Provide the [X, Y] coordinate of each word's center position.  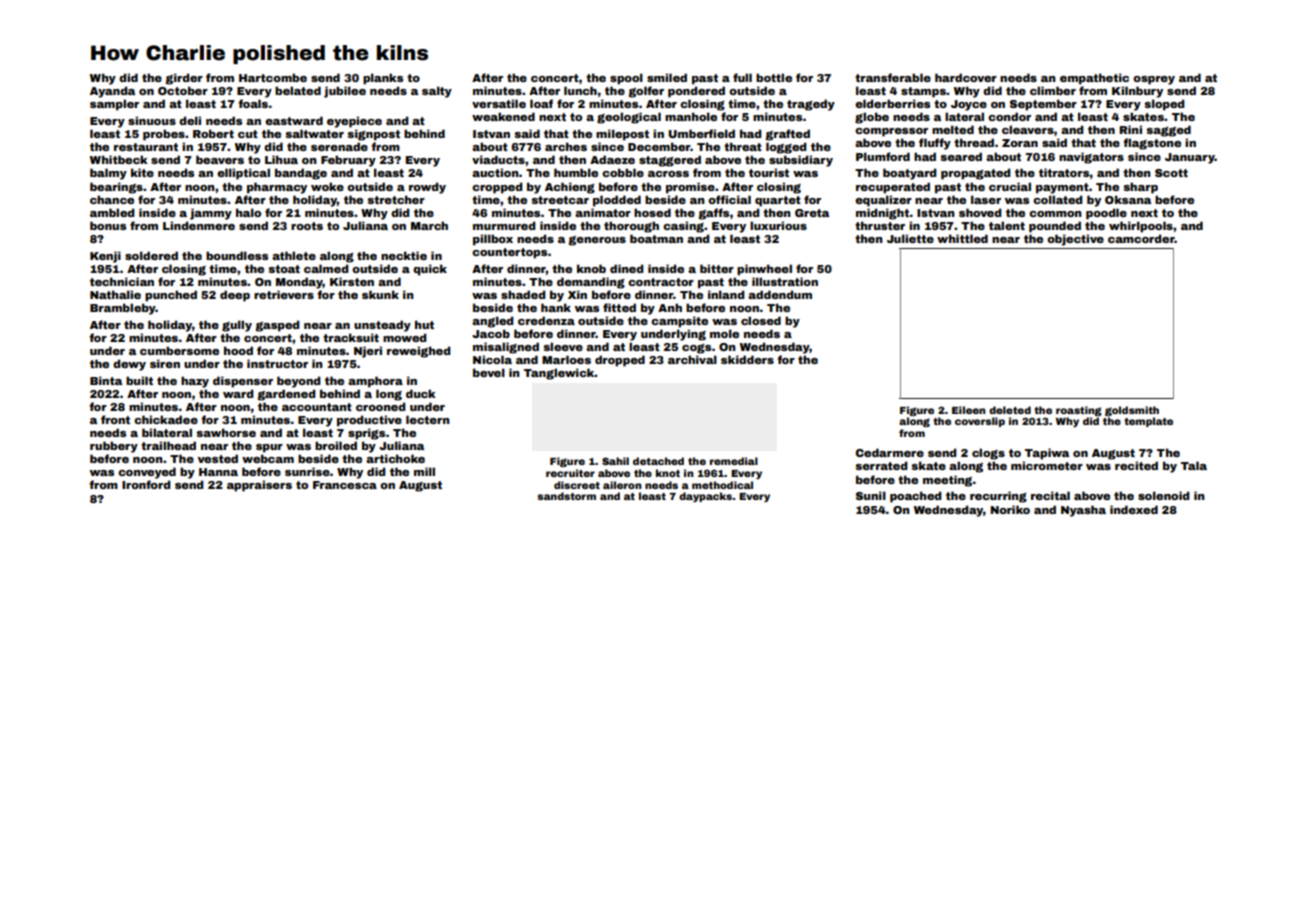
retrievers [284, 294]
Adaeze [612, 159]
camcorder [1141, 238]
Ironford [146, 484]
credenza [546, 320]
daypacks [705, 497]
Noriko [1010, 509]
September [1043, 105]
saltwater [314, 133]
